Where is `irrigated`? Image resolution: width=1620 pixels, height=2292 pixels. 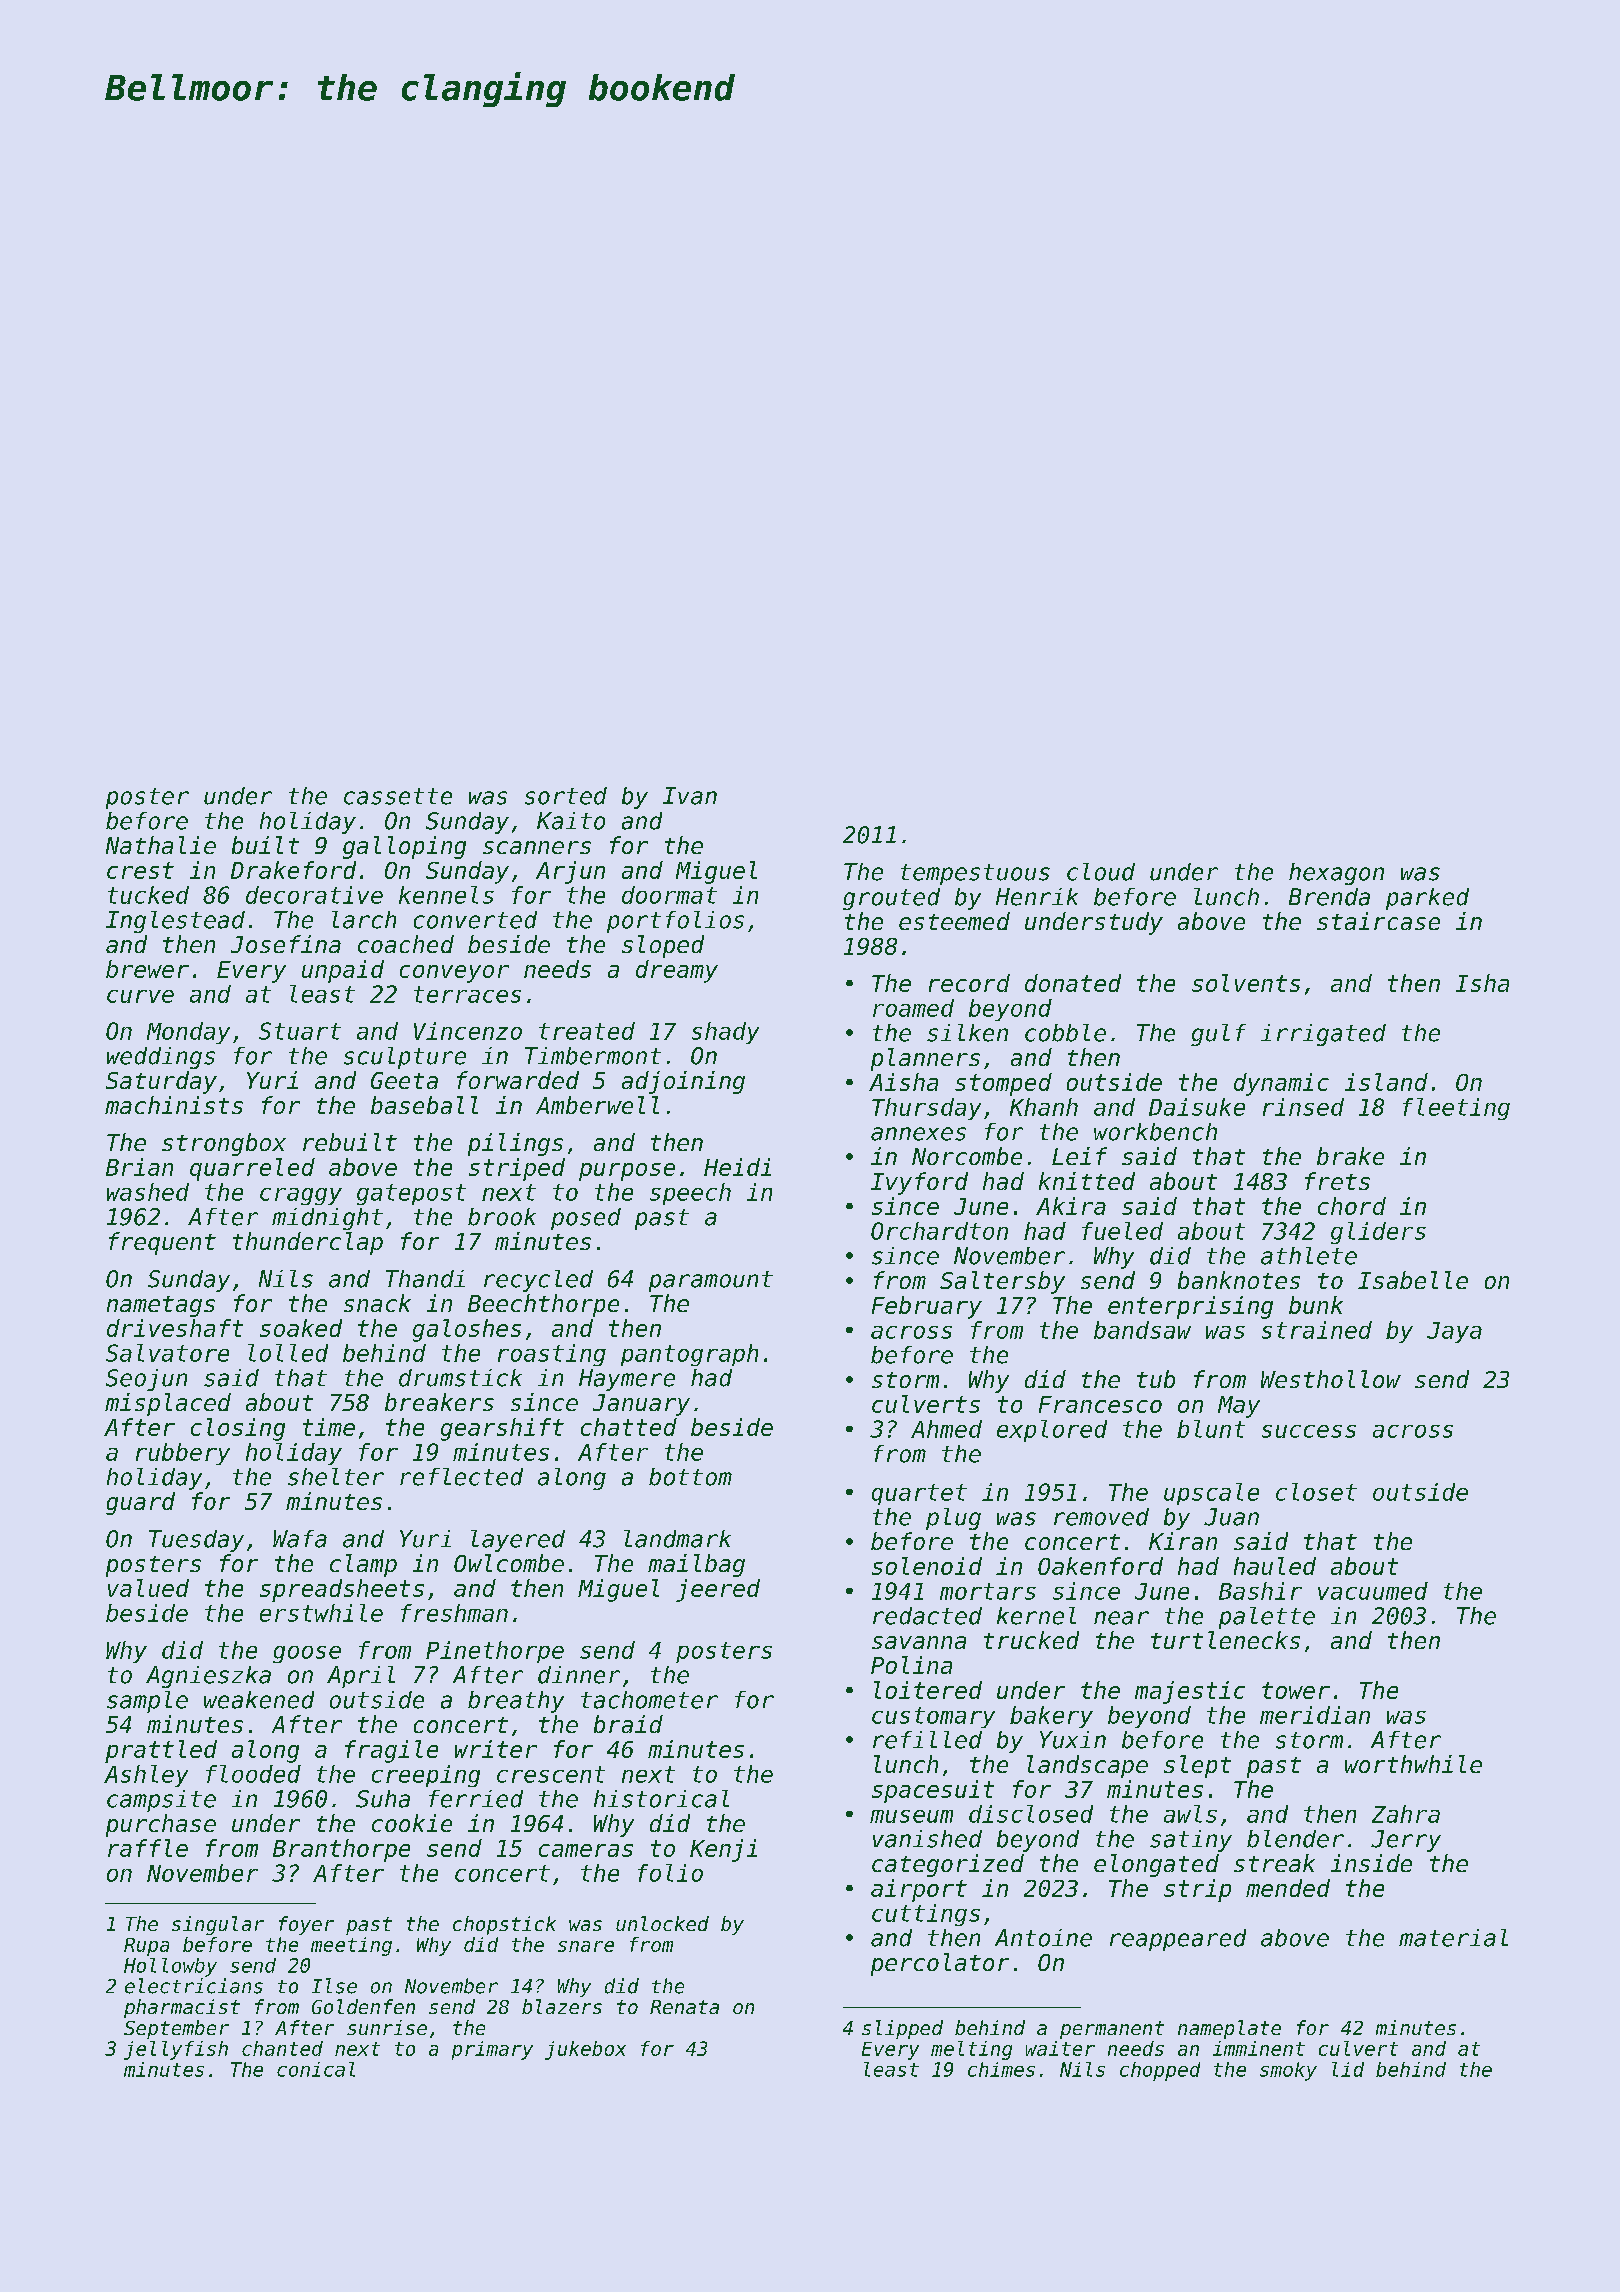
irrigated is located at coordinates (1323, 1035).
